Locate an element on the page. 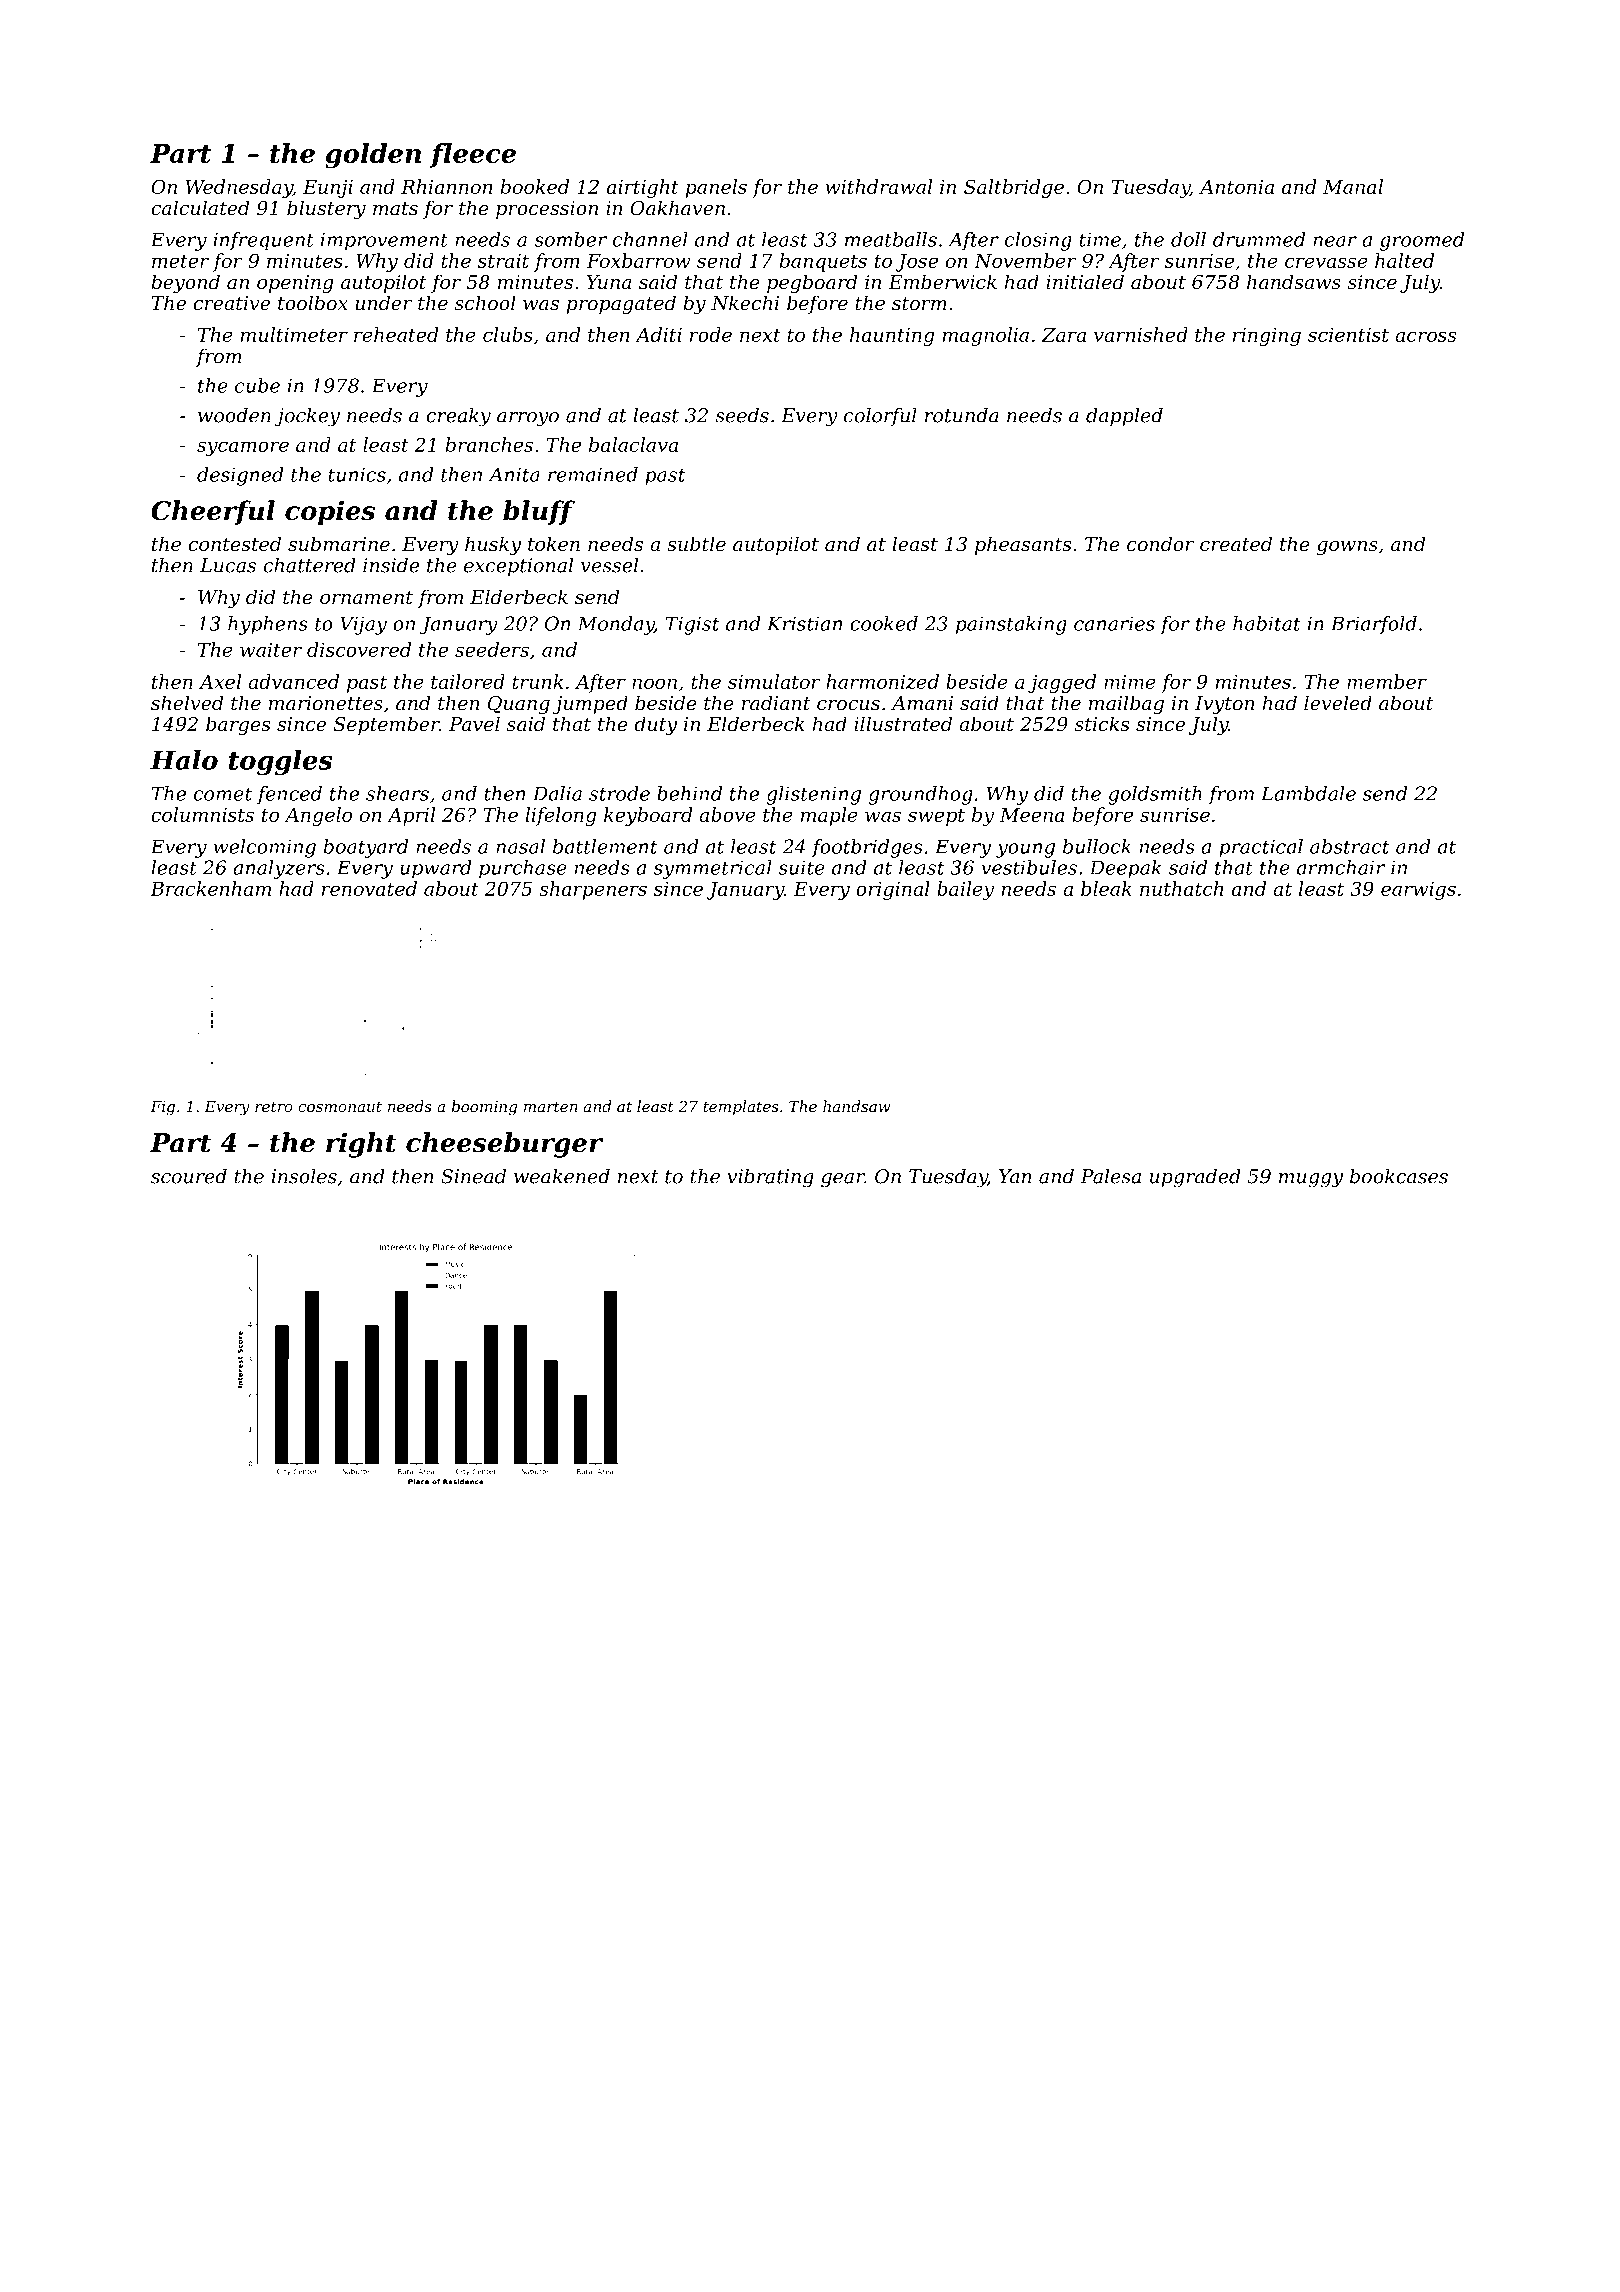 The height and width of the image is (2292, 1620). Axel is located at coordinates (220, 681).
